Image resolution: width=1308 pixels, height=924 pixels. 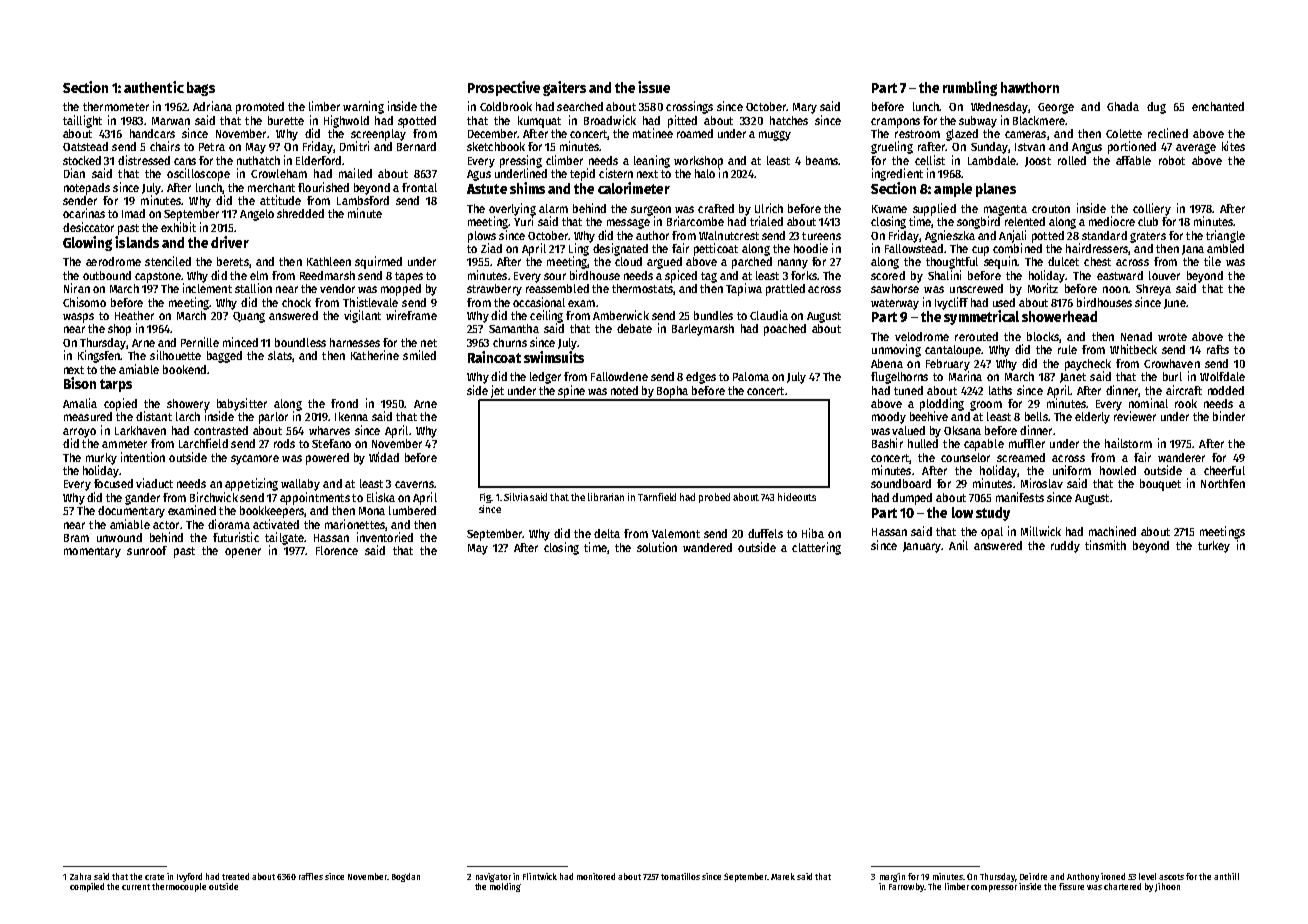 What do you see at coordinates (701, 378) in the document?
I see `edges` at bounding box center [701, 378].
